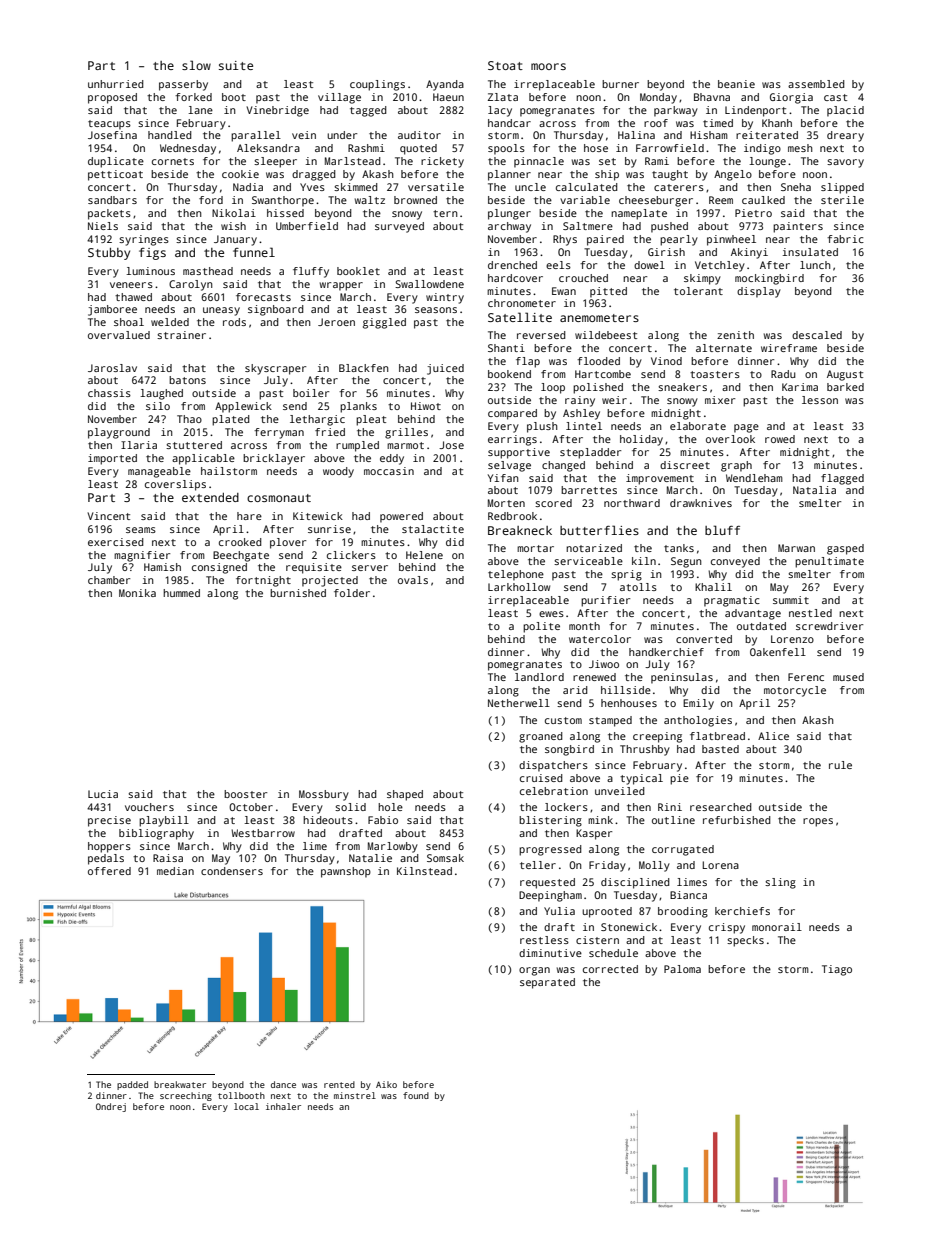 The height and width of the document is (1233, 952). I want to click on placid, so click(845, 111).
